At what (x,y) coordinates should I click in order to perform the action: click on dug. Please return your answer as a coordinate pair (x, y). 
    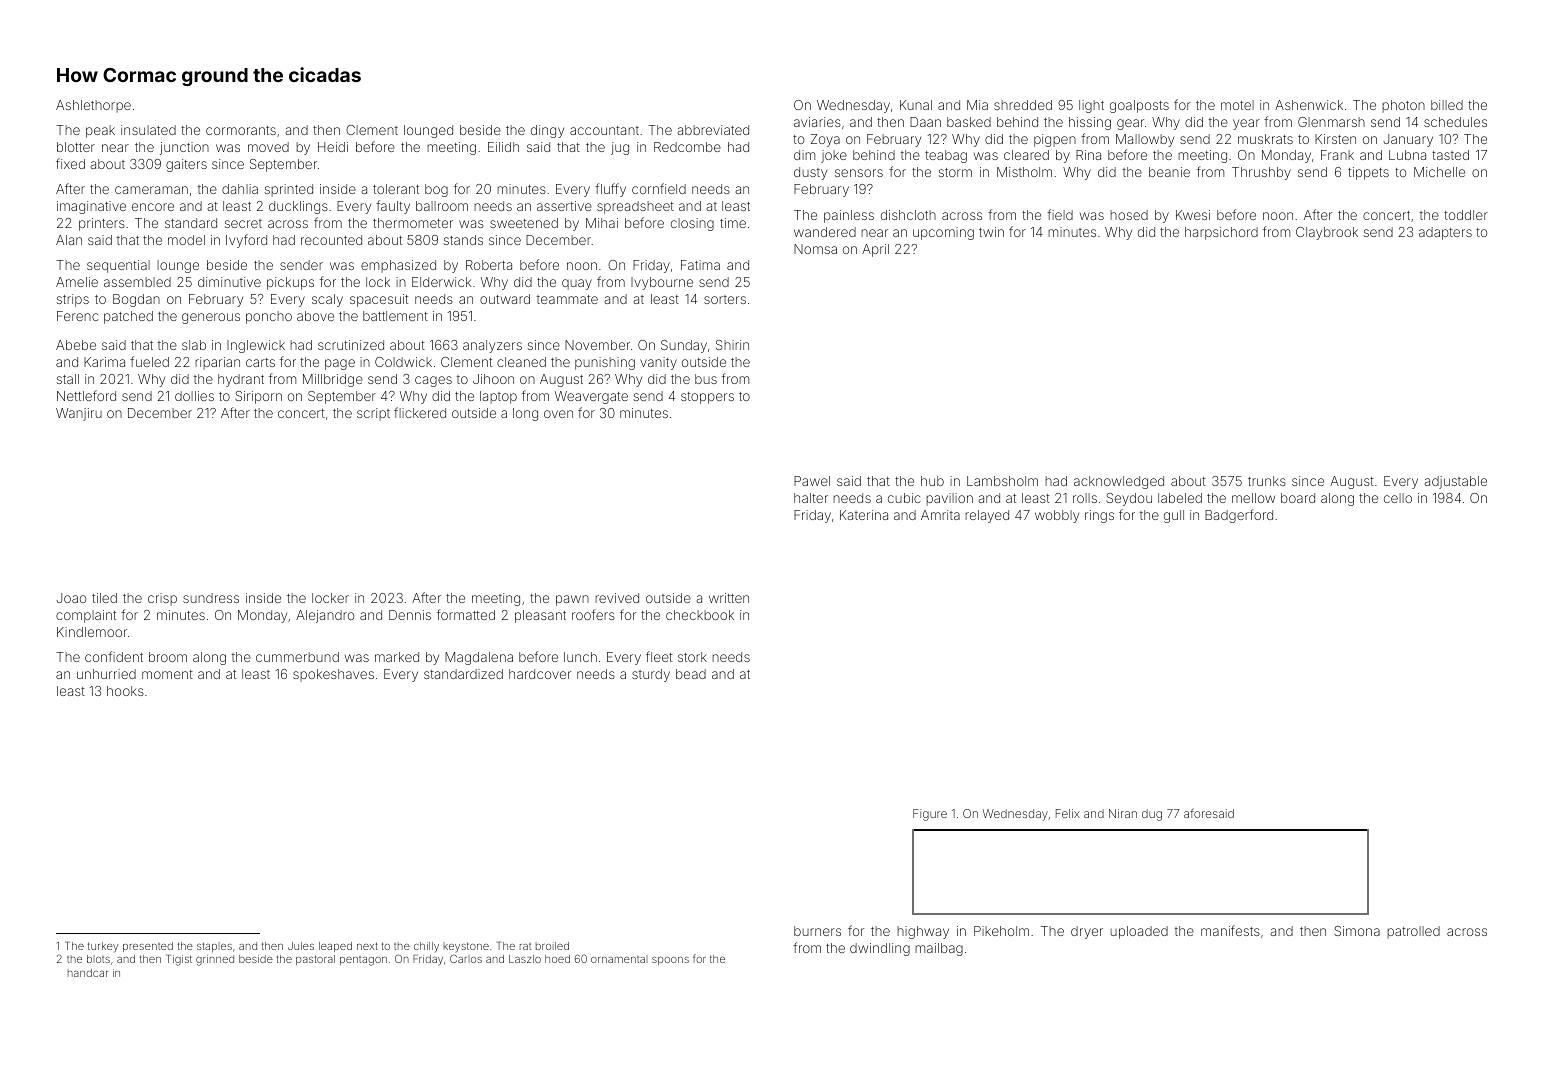
    Looking at the image, I should click on (1152, 815).
